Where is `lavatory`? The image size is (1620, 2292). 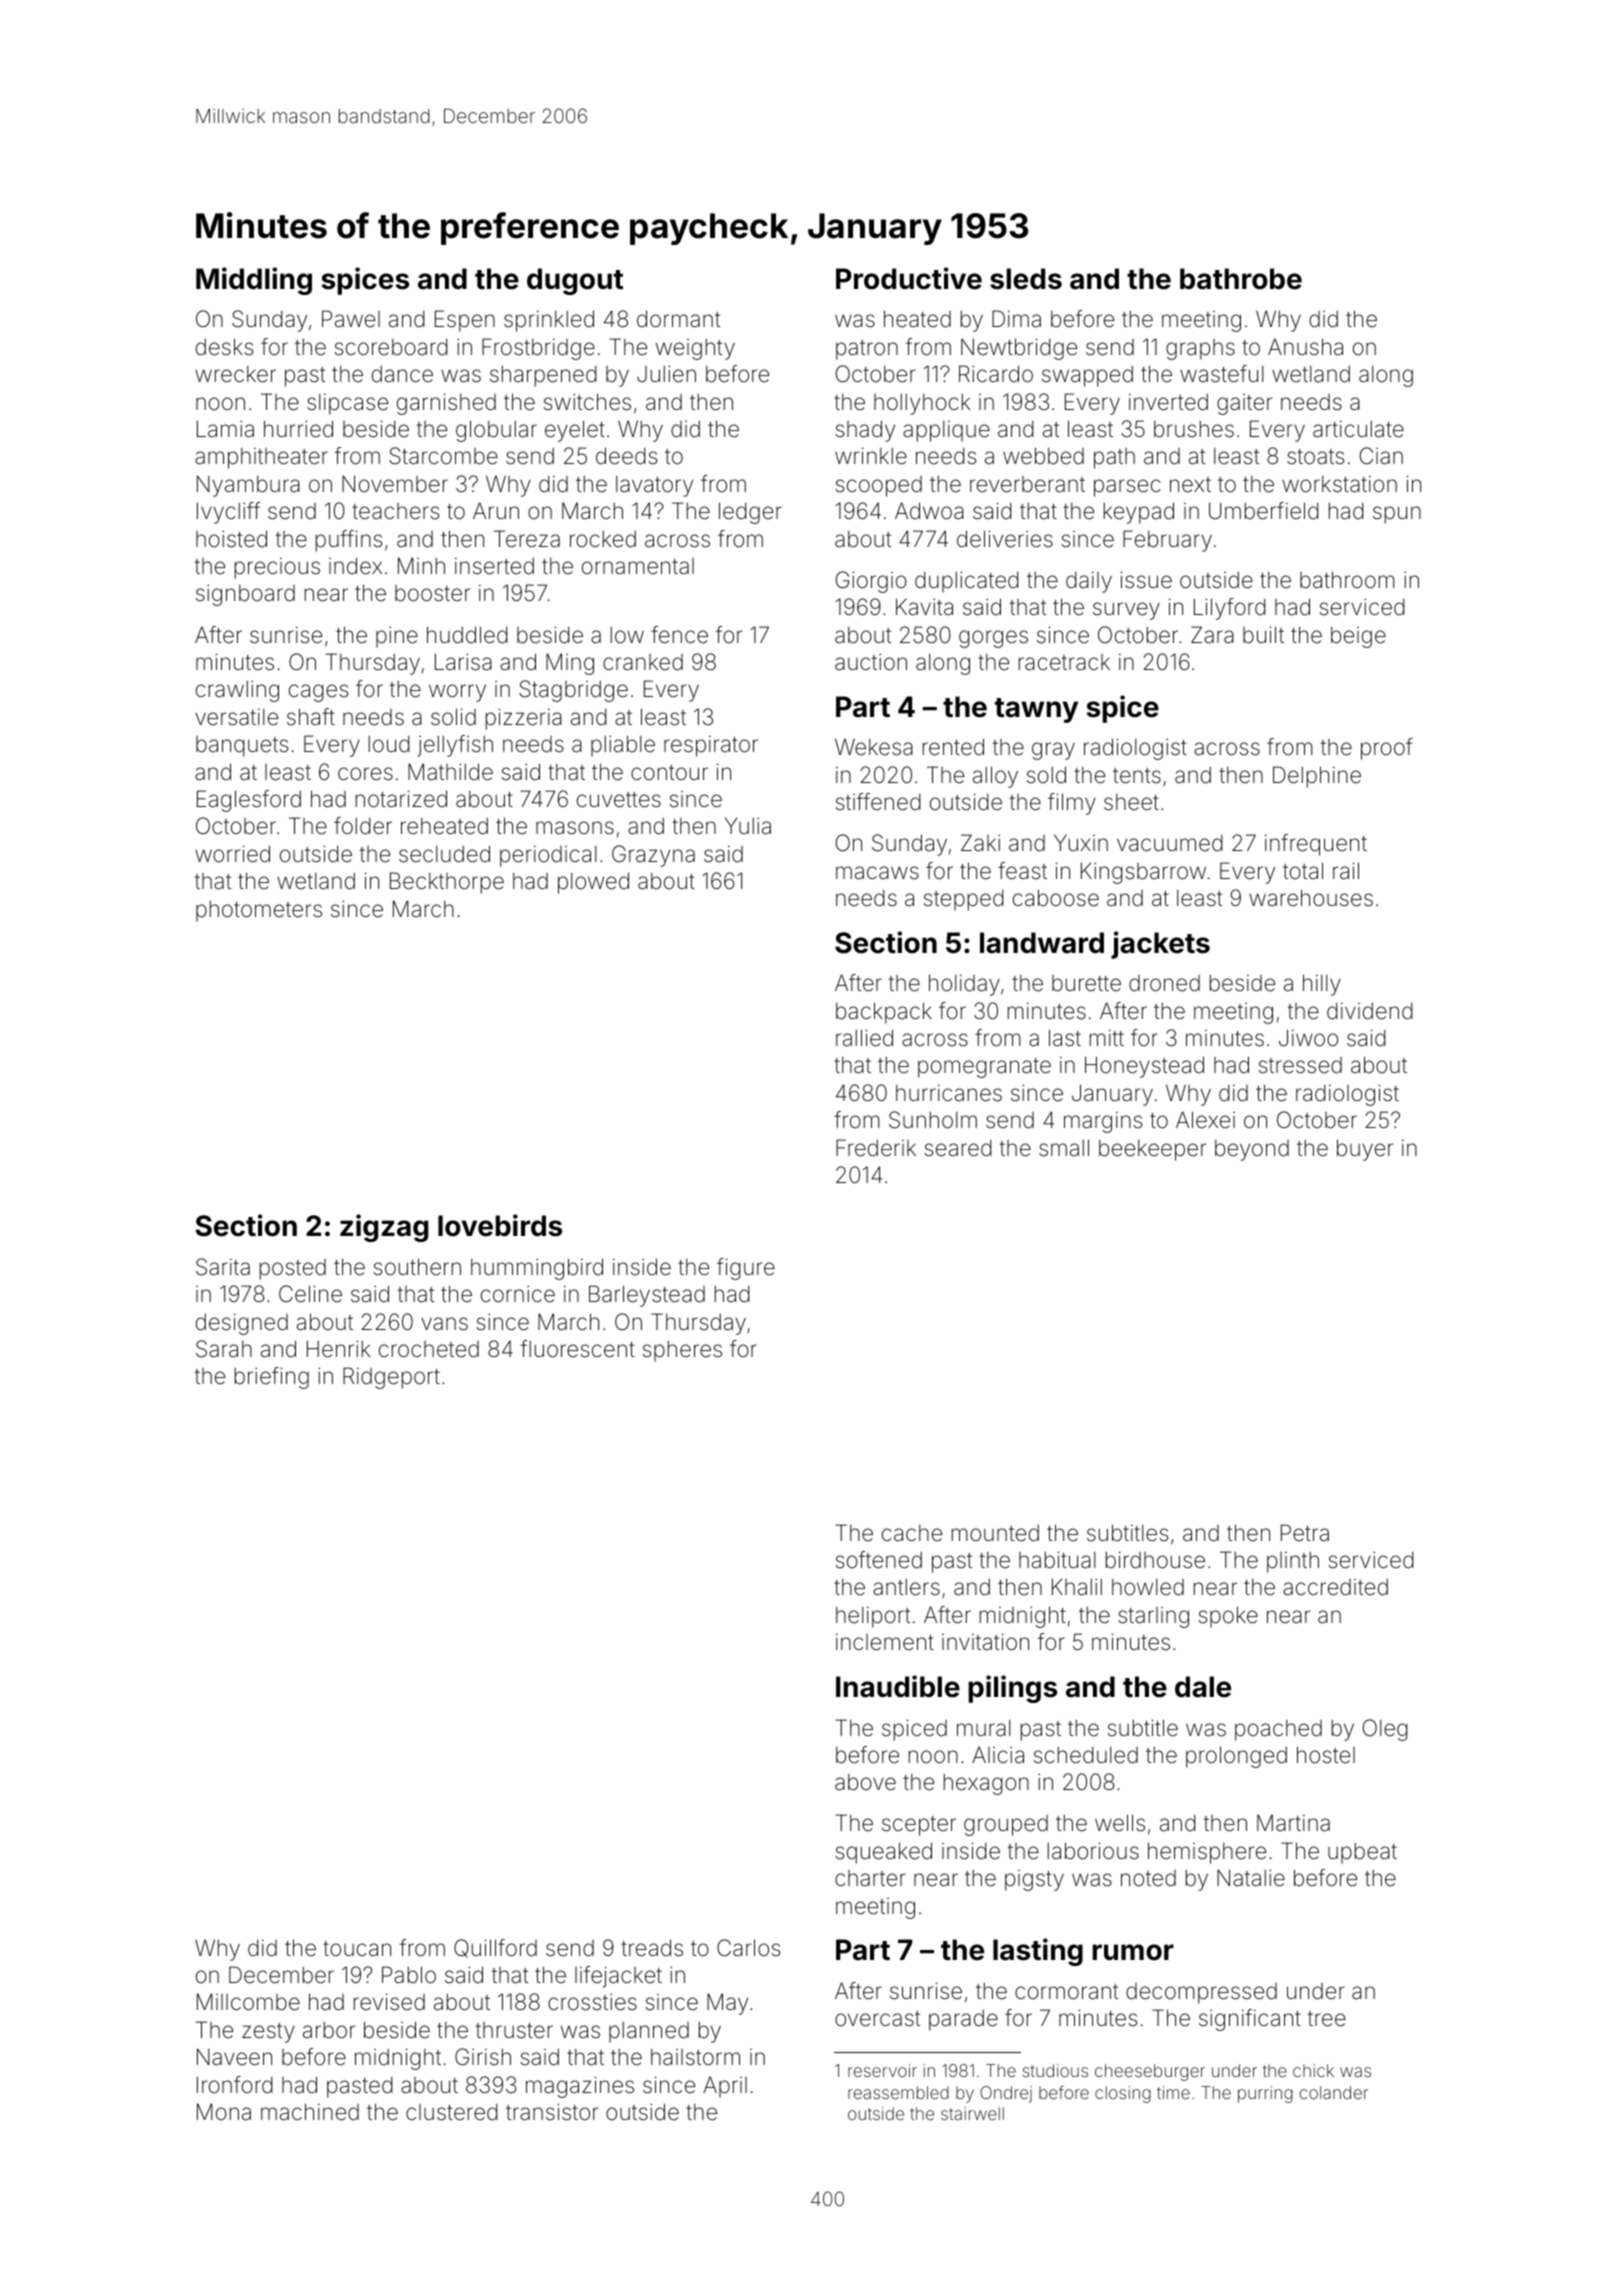 lavatory is located at coordinates (654, 486).
